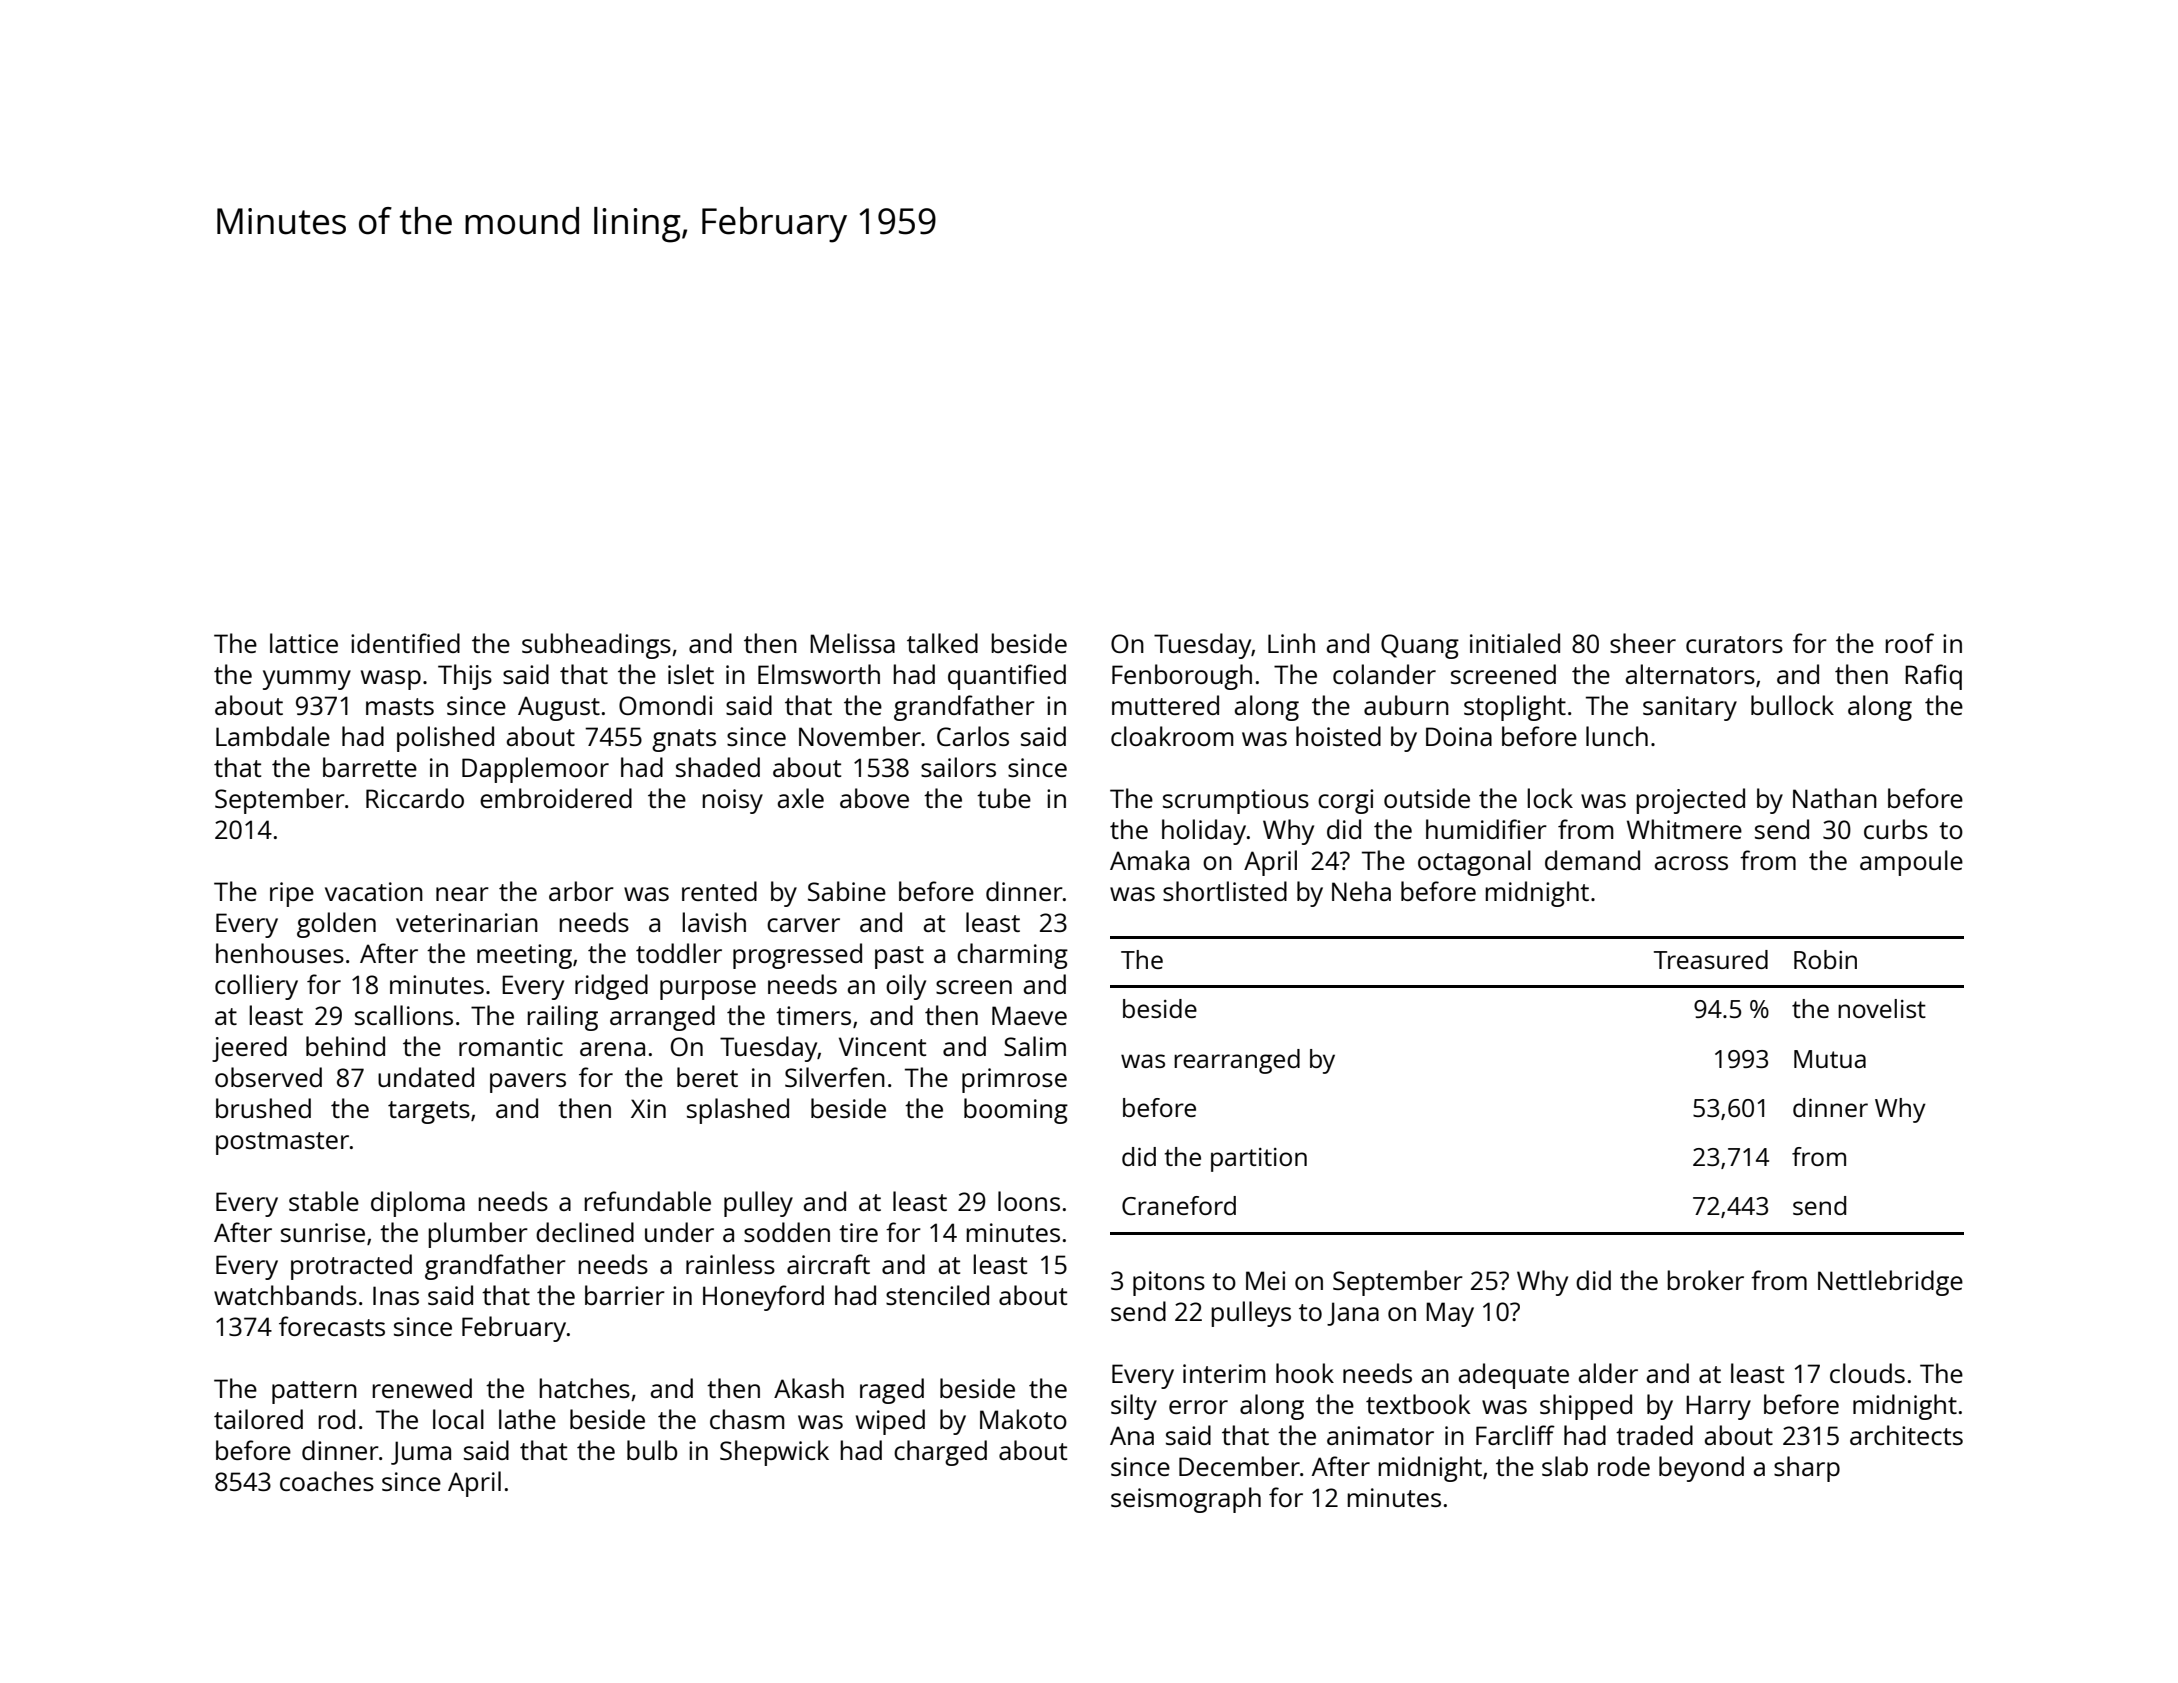  I want to click on purpose, so click(708, 990).
